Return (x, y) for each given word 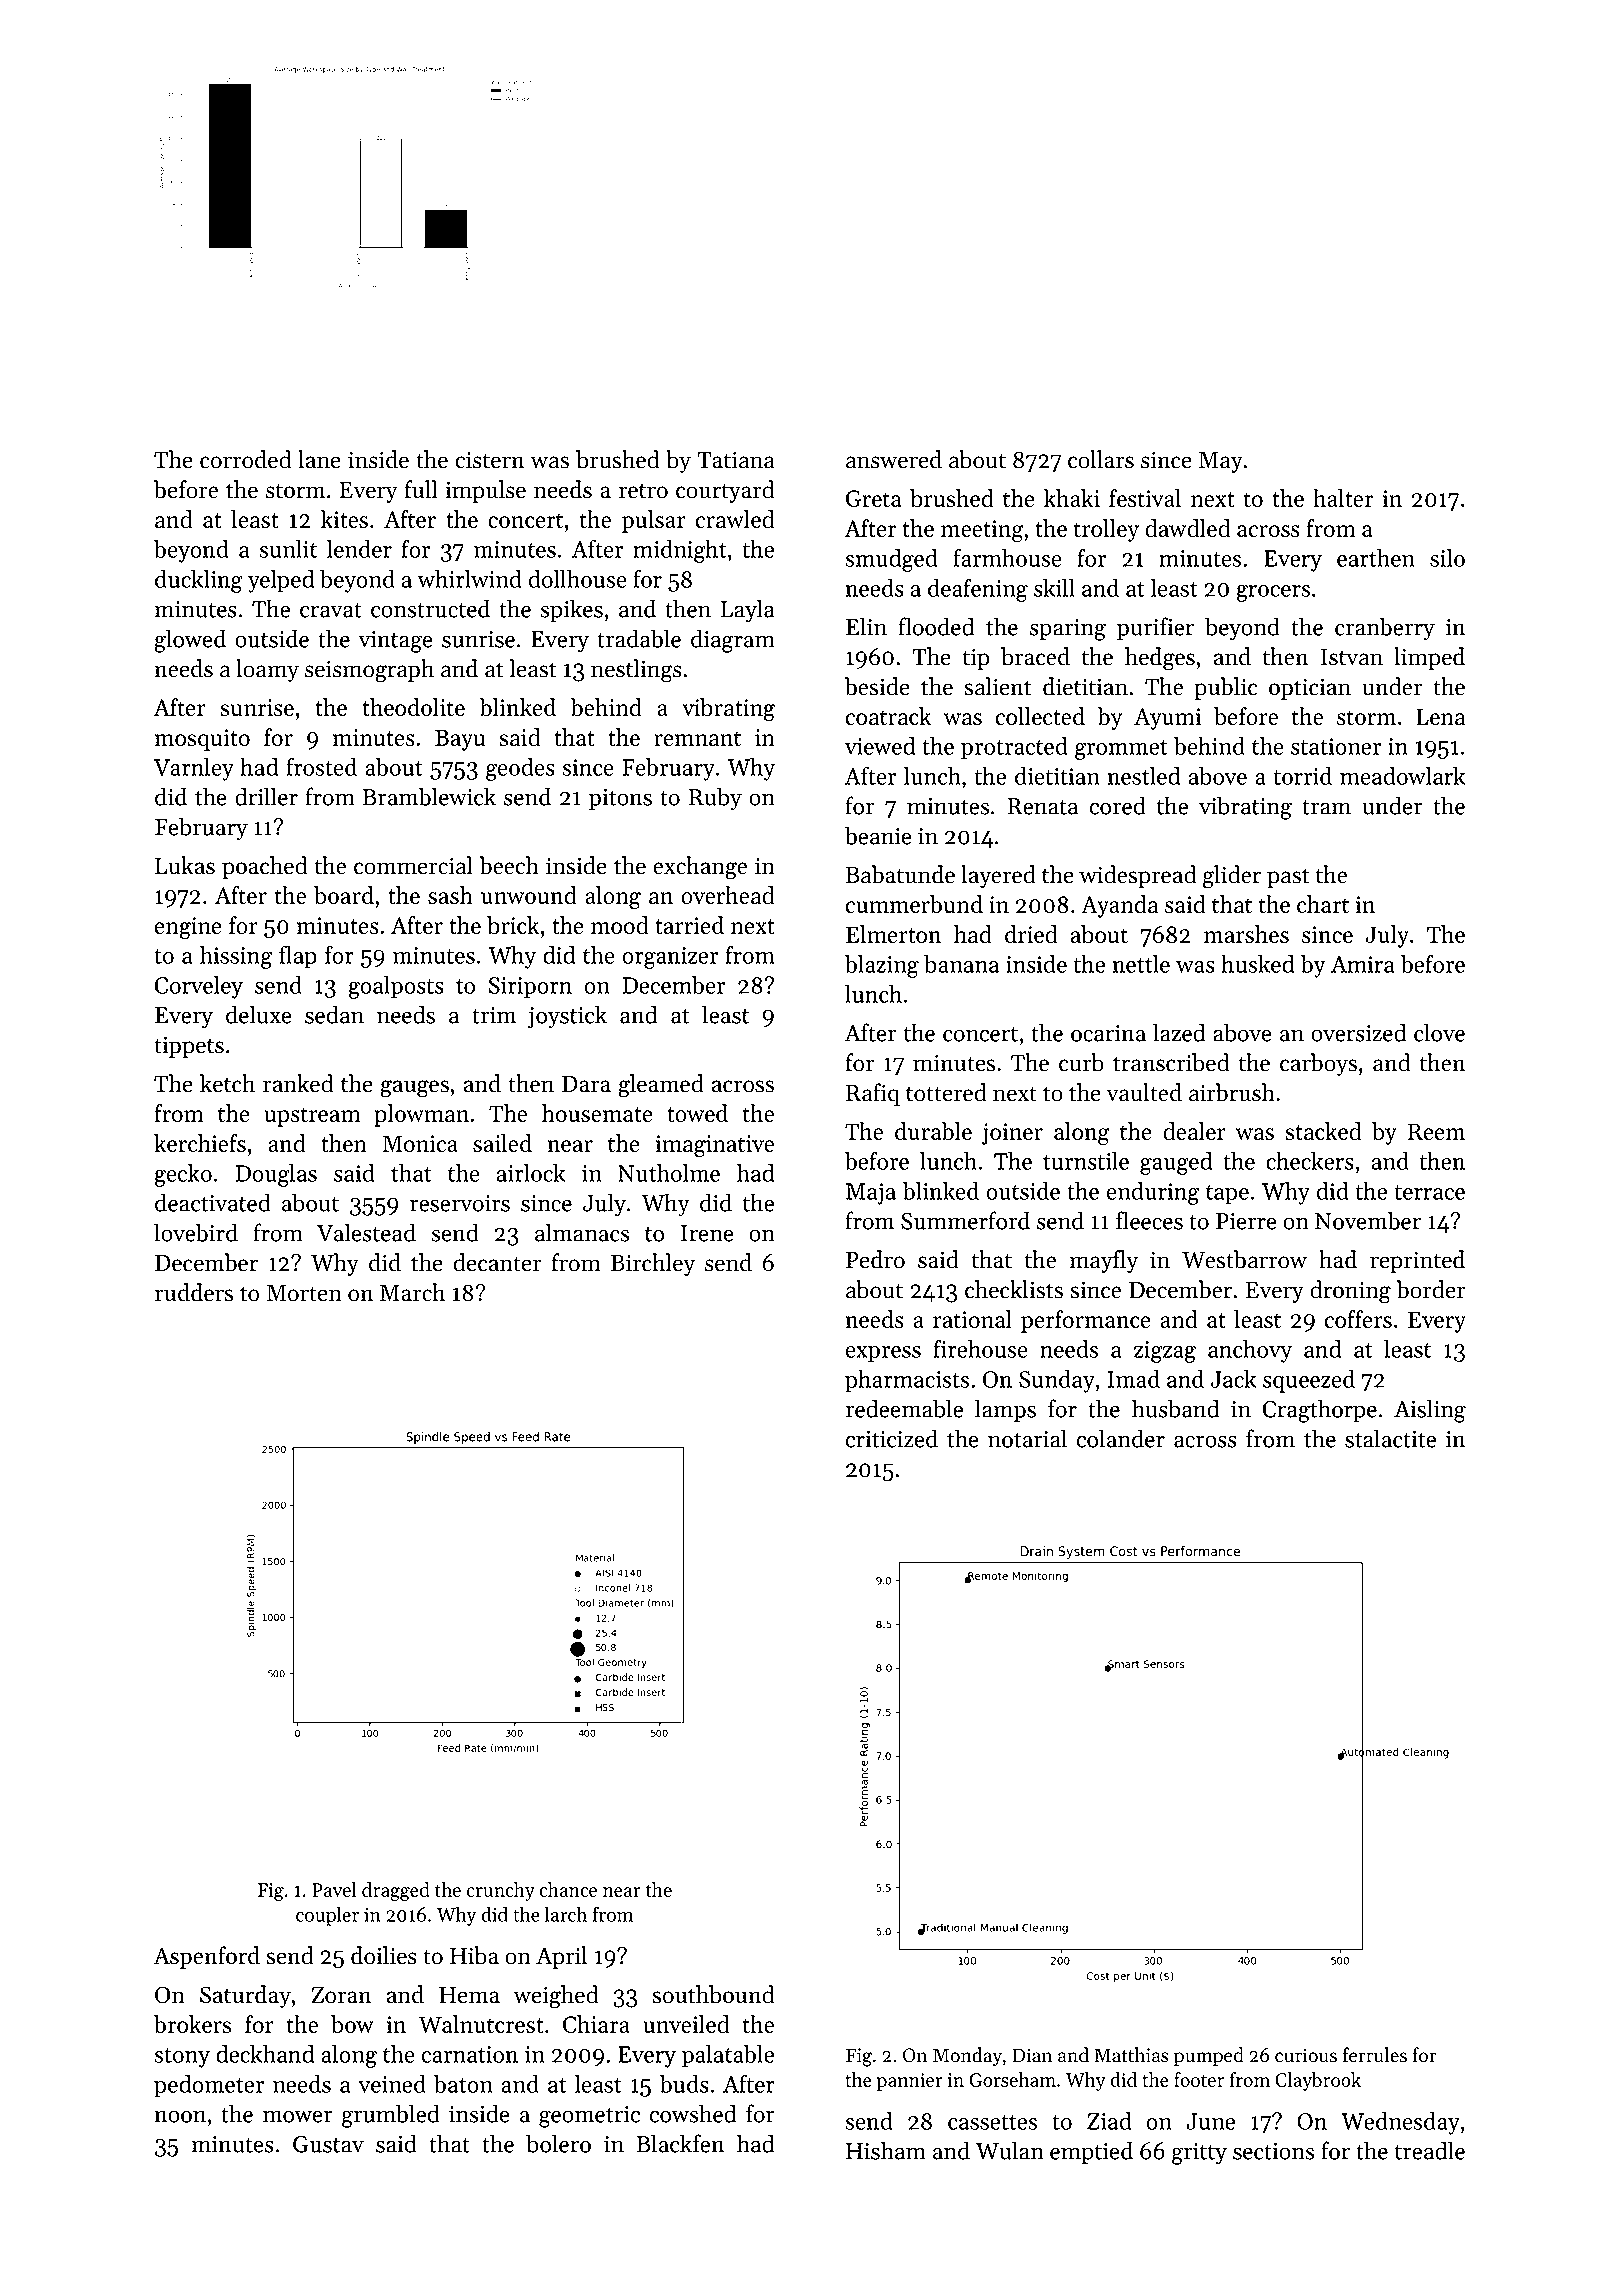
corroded (246, 459)
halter (1343, 498)
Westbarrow (1244, 1259)
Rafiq (873, 1094)
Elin (866, 626)
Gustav (328, 2144)
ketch (227, 1083)
